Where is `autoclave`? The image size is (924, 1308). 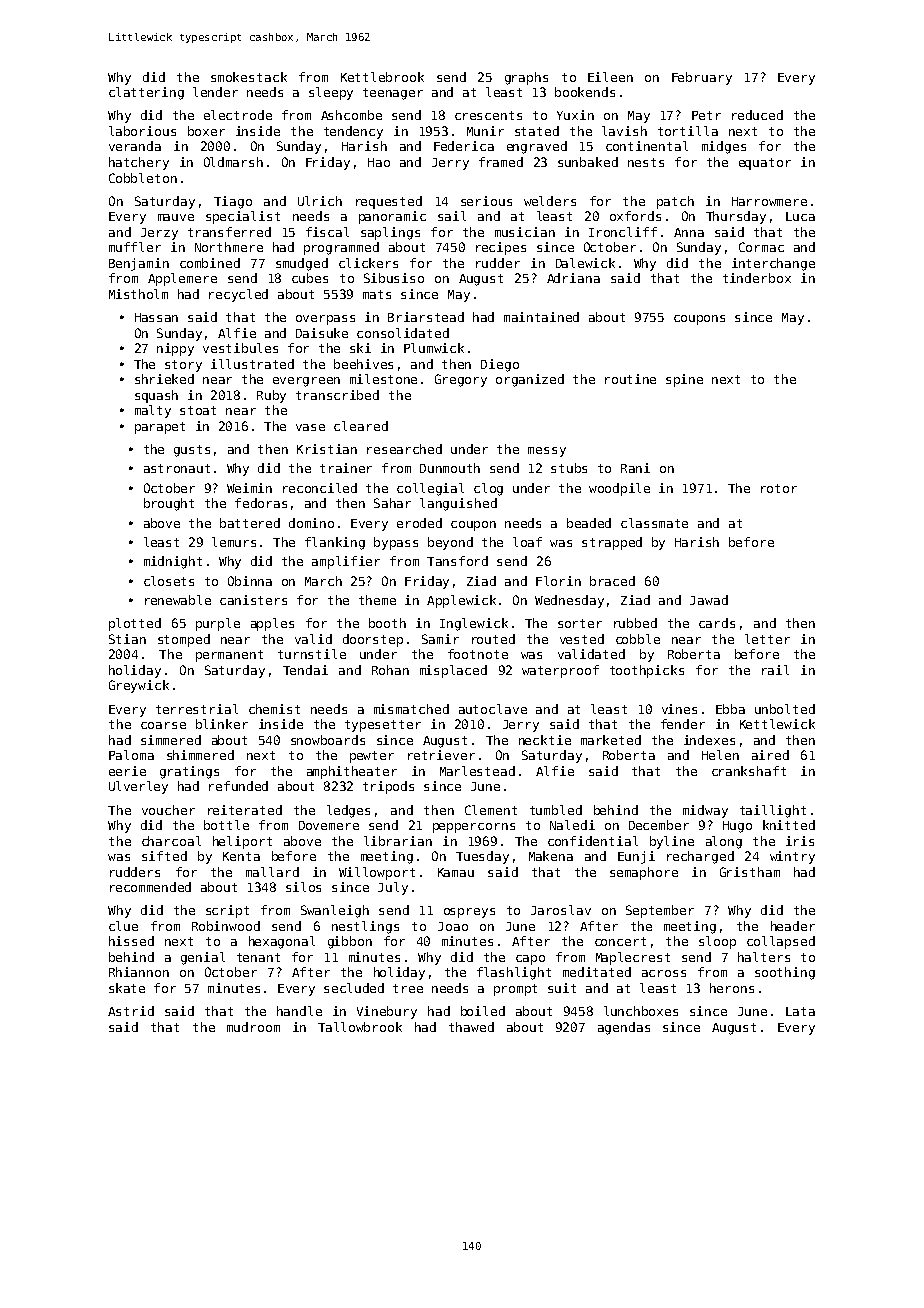
autoclave is located at coordinates (493, 709).
